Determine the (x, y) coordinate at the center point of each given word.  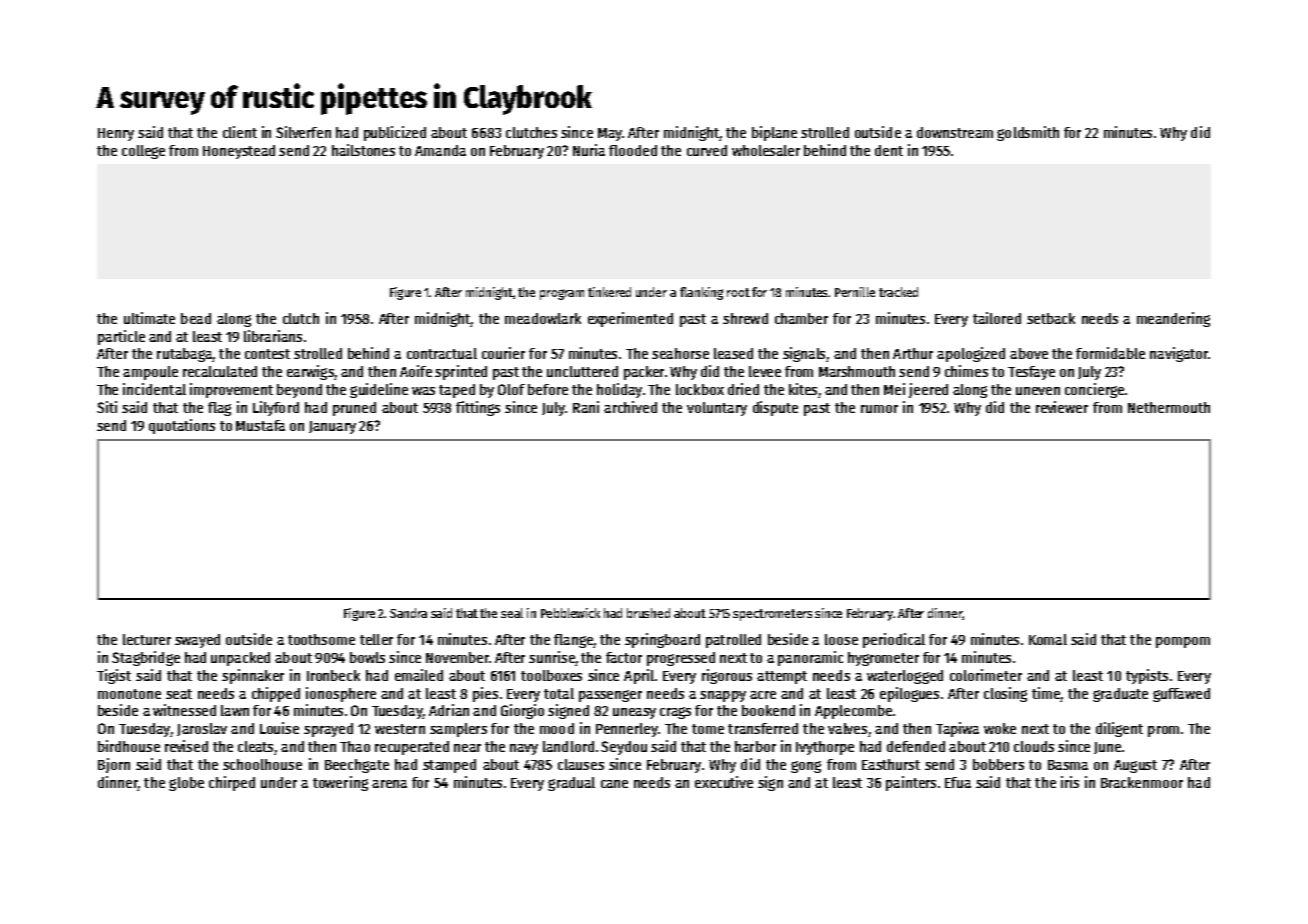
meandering (1173, 319)
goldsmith (1028, 133)
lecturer (147, 639)
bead (196, 318)
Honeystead (239, 152)
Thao (355, 746)
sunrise (552, 657)
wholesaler (766, 150)
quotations (182, 426)
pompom (1183, 642)
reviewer (1062, 407)
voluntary (717, 409)
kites (803, 389)
